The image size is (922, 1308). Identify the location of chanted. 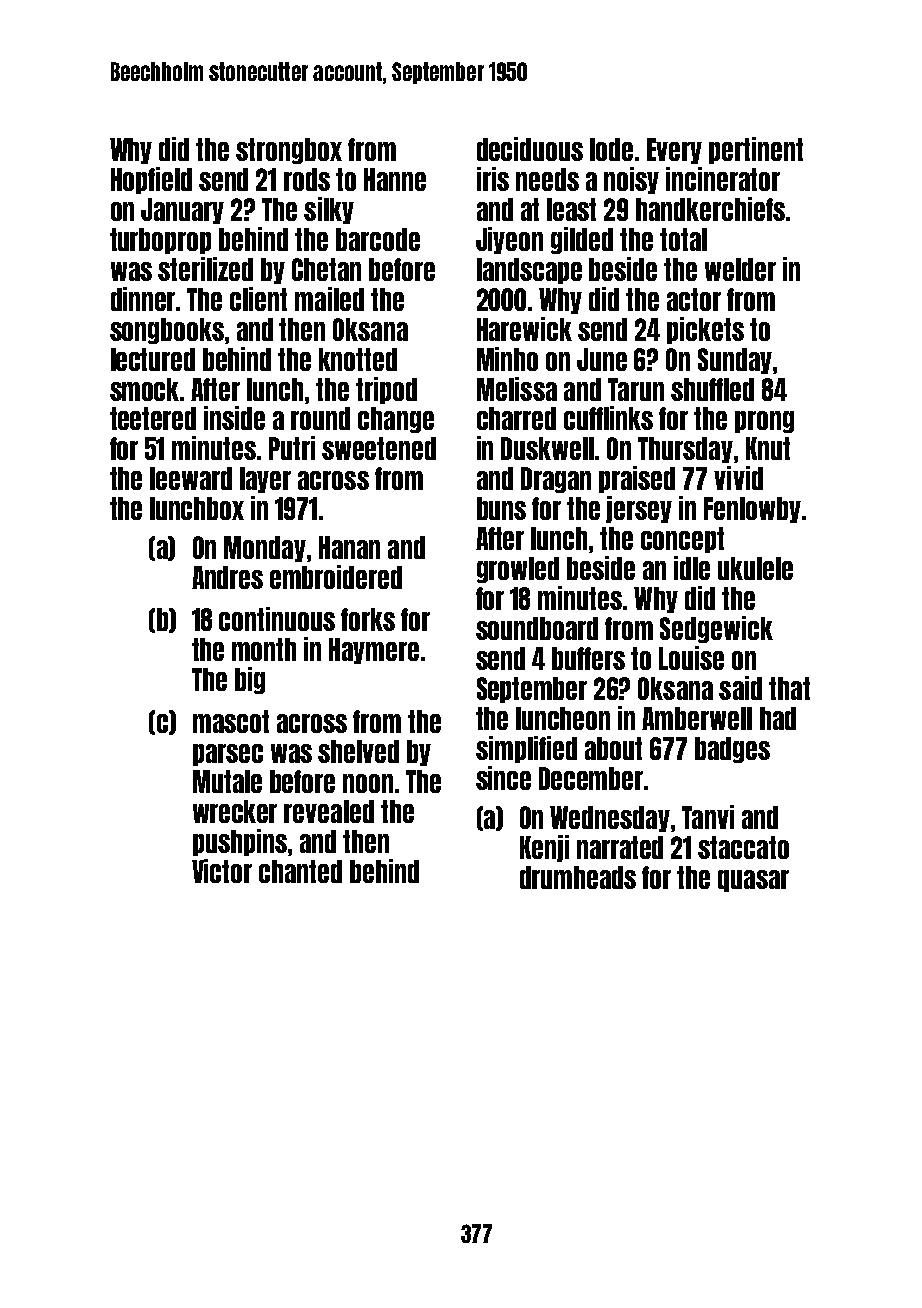
(300, 871).
